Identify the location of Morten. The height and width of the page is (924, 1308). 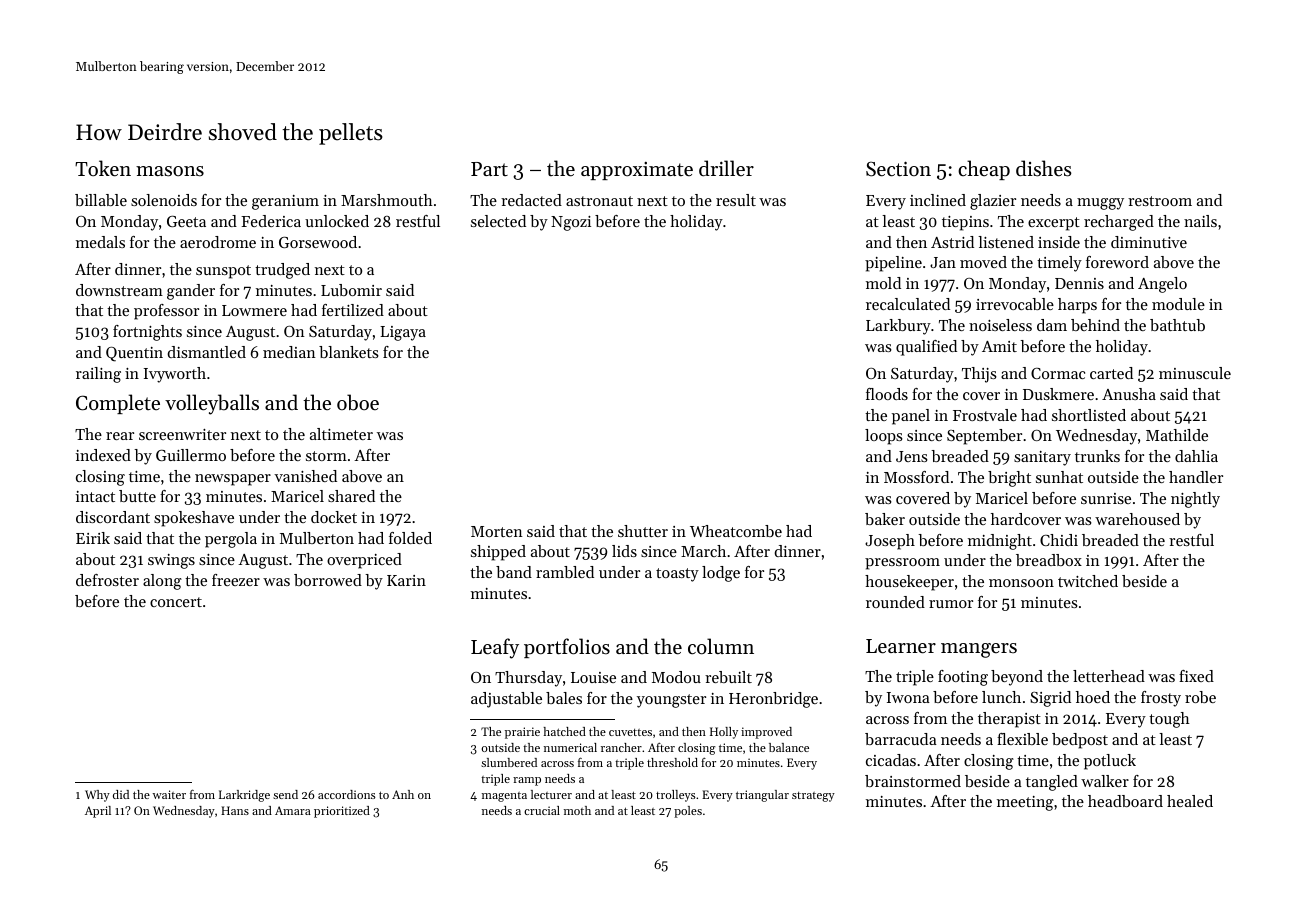
(497, 531).
